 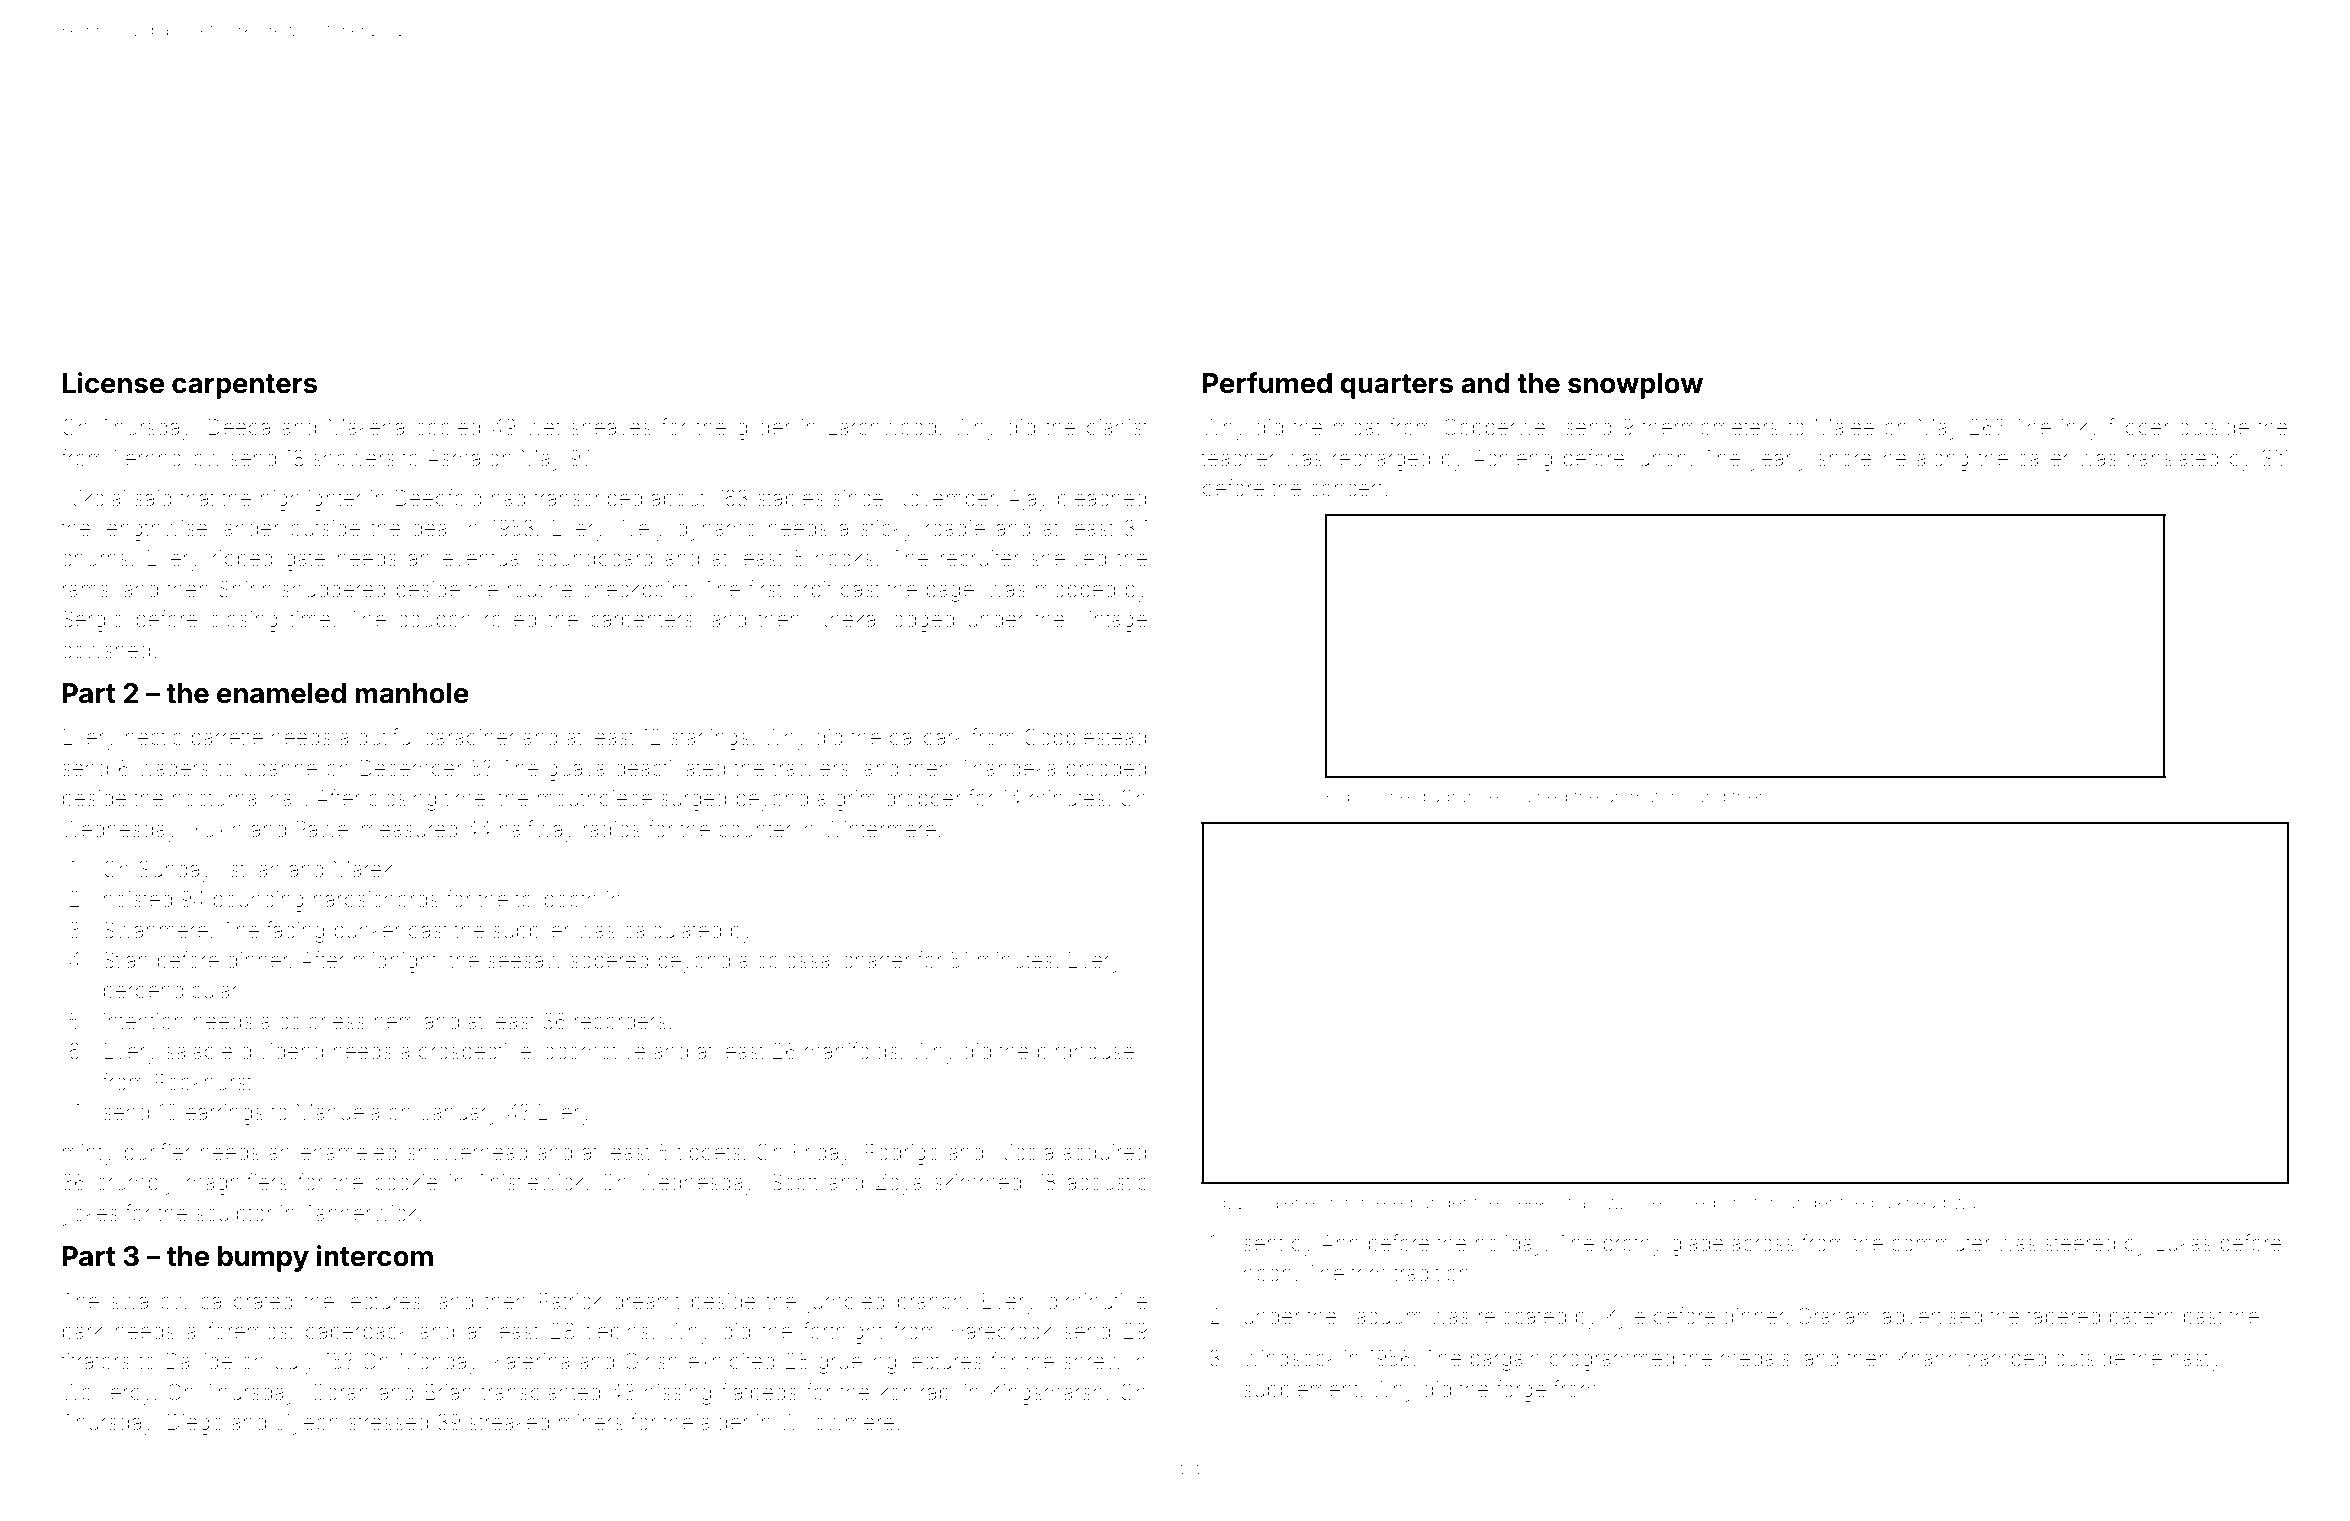 What do you see at coordinates (2138, 428) in the image?
I see `flipper` at bounding box center [2138, 428].
